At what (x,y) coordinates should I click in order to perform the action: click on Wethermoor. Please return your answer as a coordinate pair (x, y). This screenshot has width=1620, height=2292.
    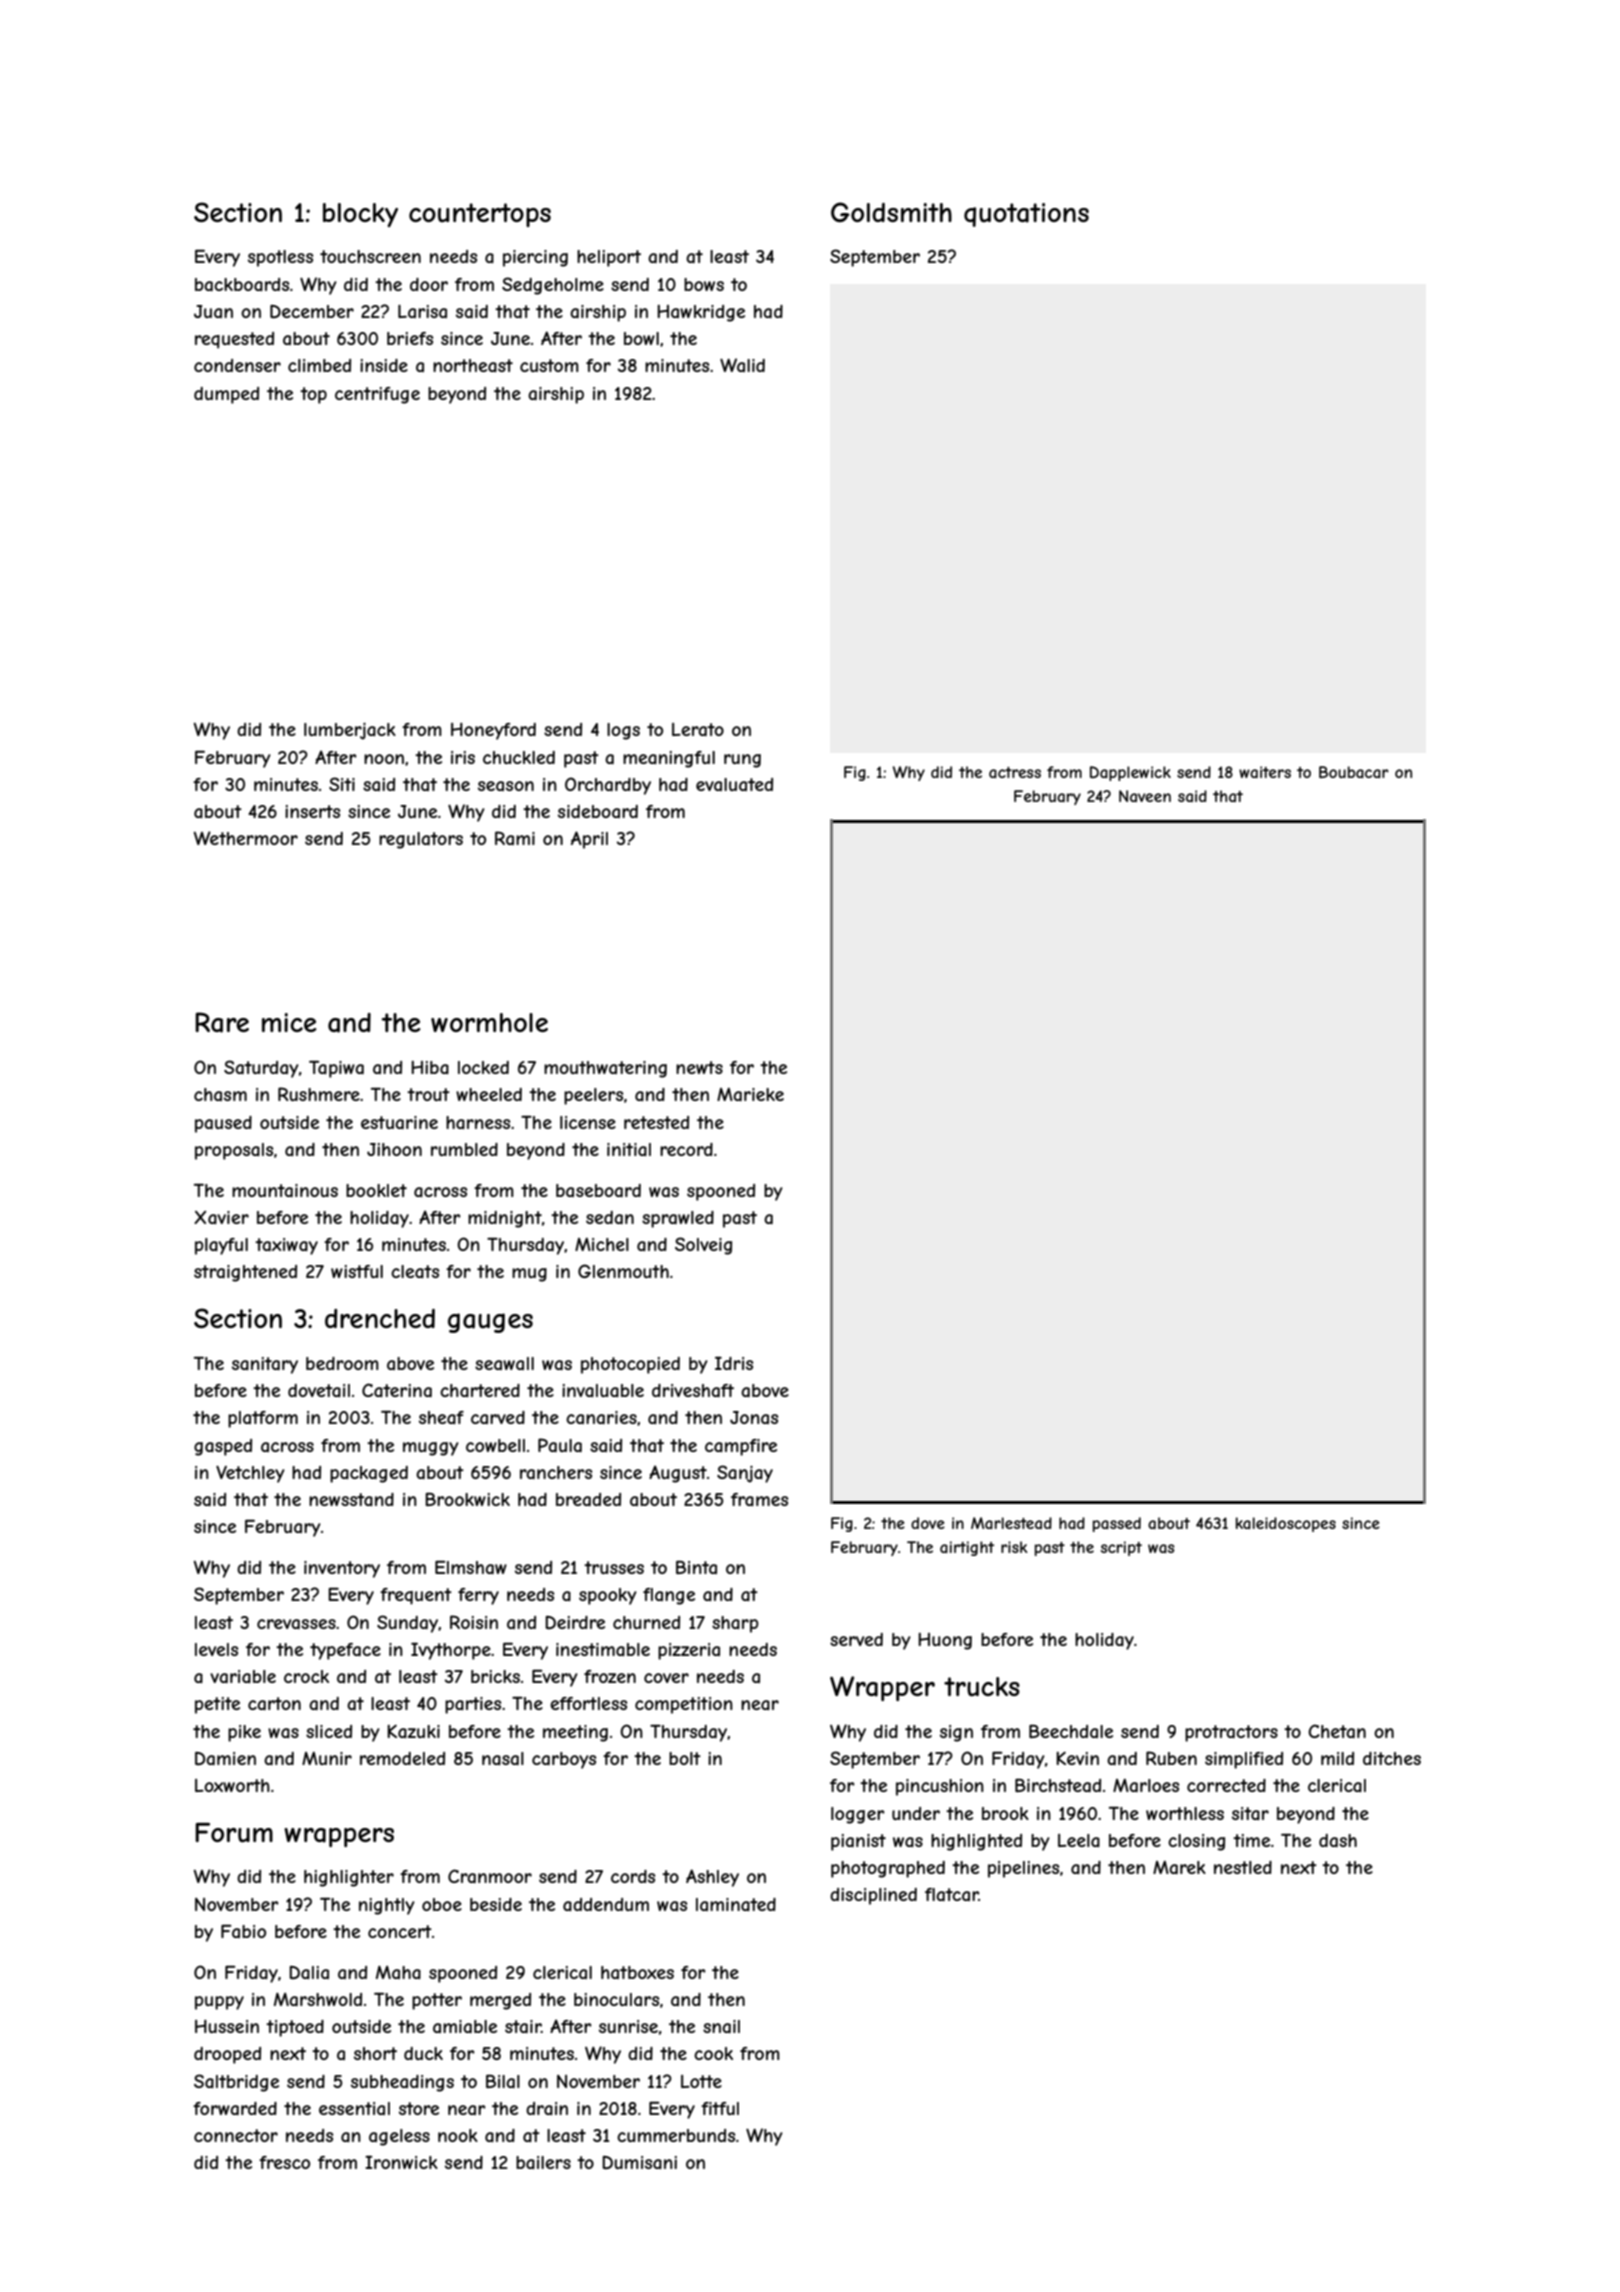
    Looking at the image, I should click on (246, 838).
